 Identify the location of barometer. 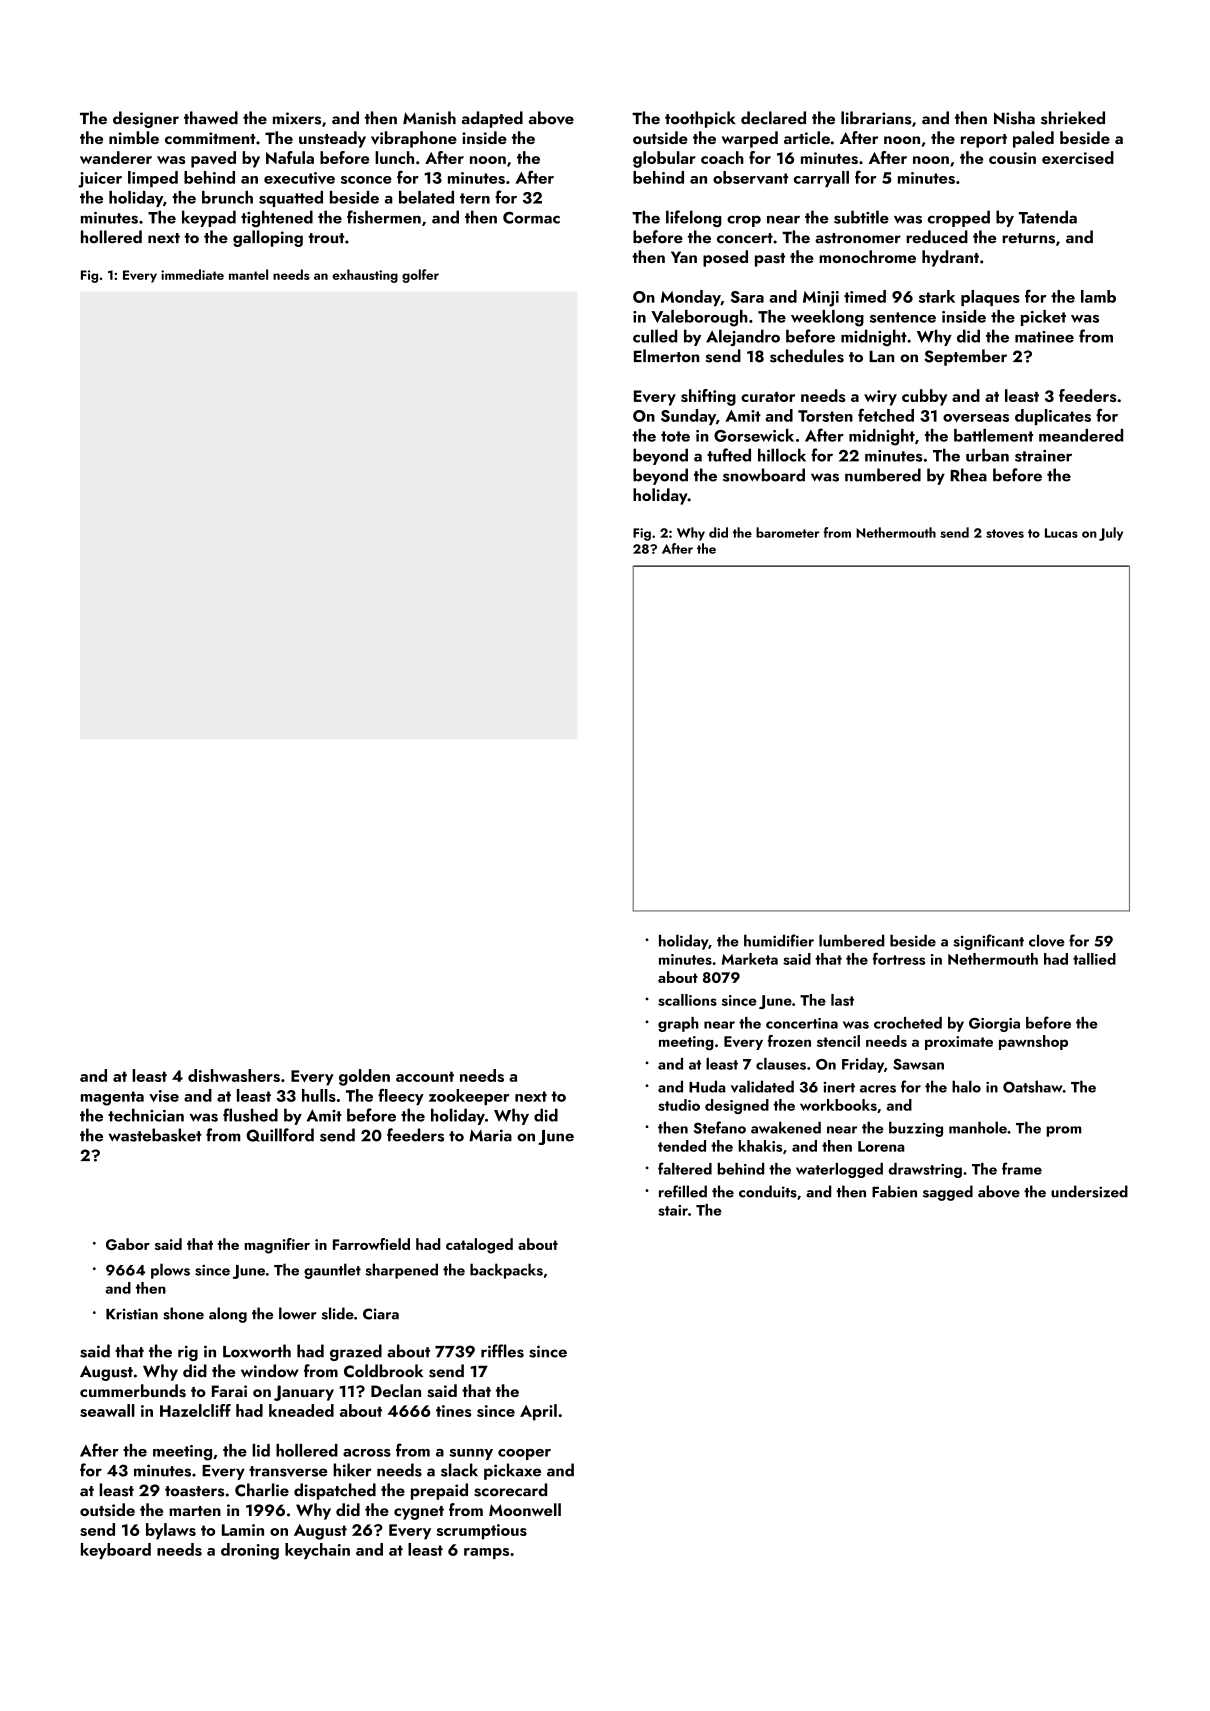
(787, 532).
